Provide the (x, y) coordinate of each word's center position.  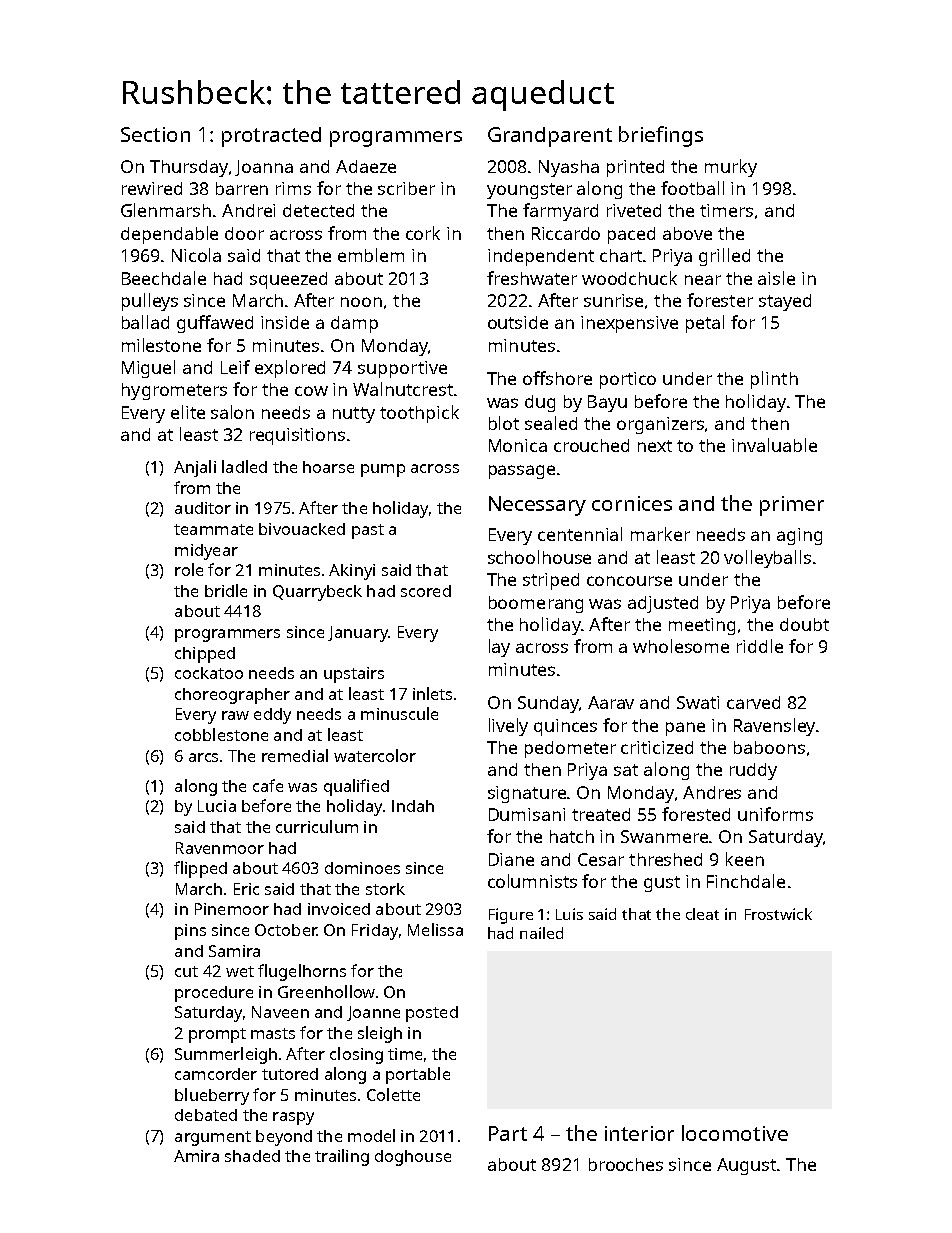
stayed (785, 302)
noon (361, 302)
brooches (626, 1164)
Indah (413, 806)
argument (213, 1138)
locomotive (735, 1133)
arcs (203, 757)
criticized (657, 747)
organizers (660, 425)
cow (311, 391)
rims (293, 188)
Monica (518, 445)
